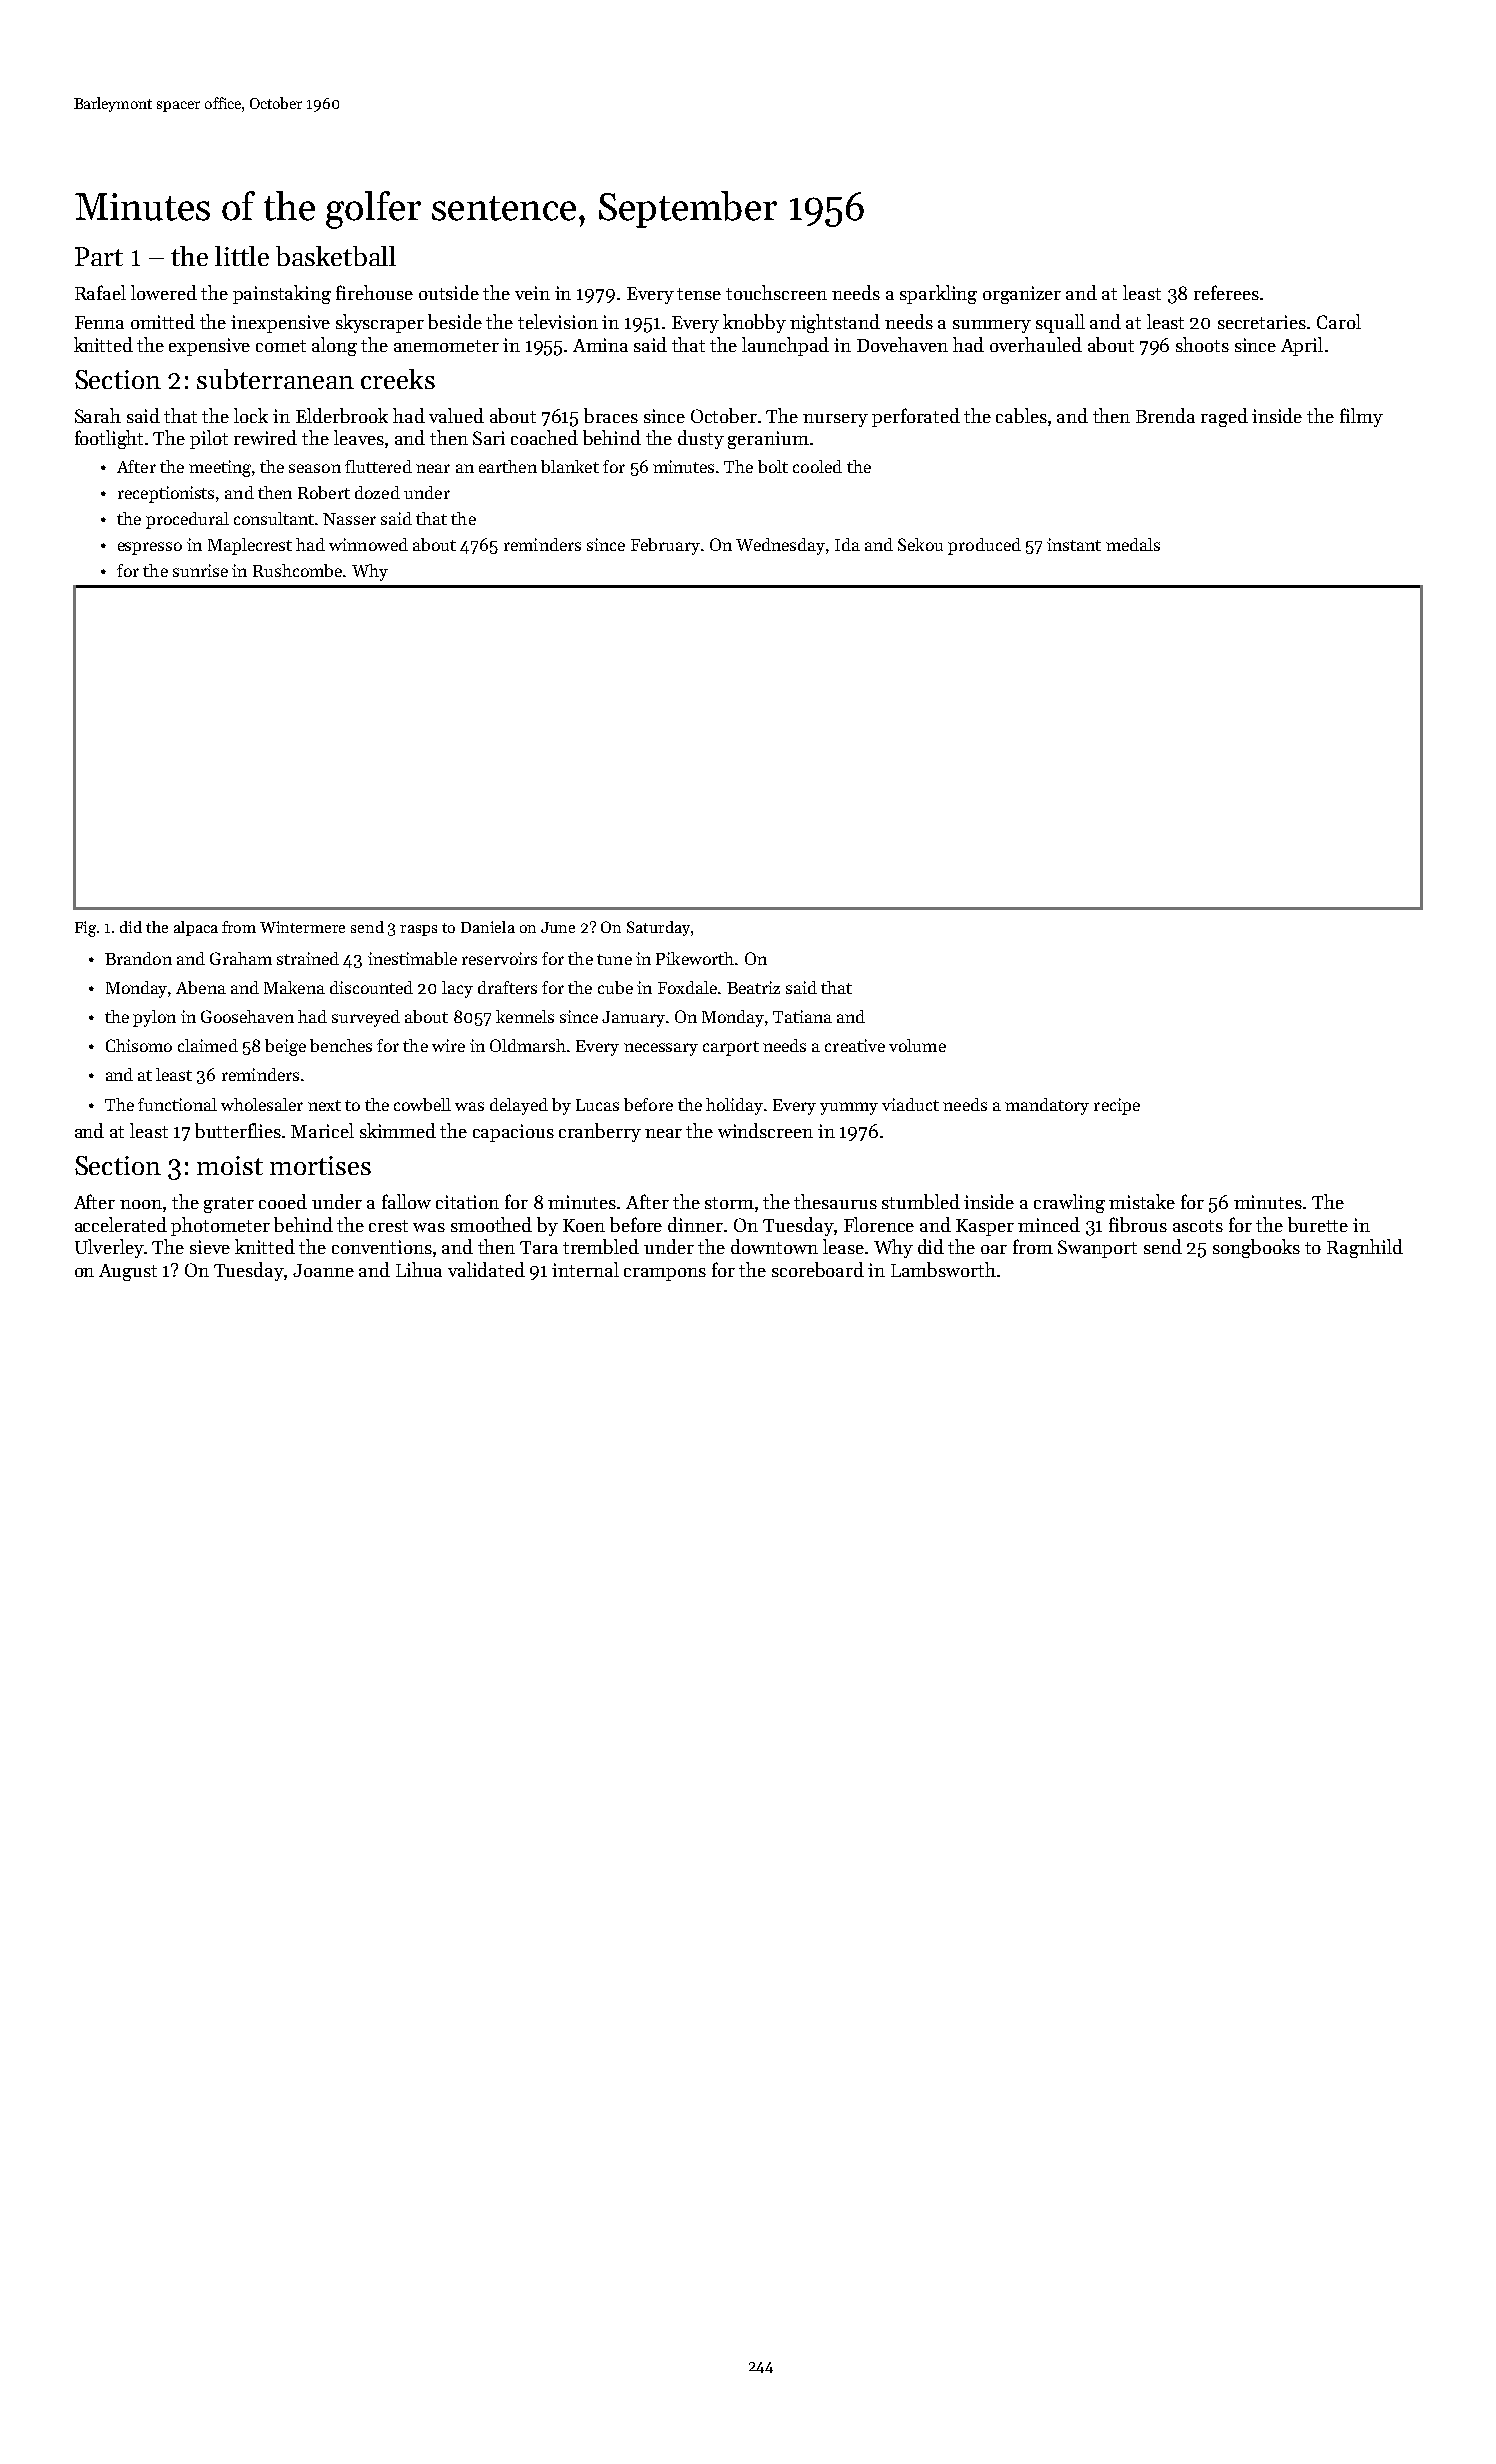 Image resolution: width=1496 pixels, height=2464 pixels. I want to click on filmy, so click(1361, 417).
